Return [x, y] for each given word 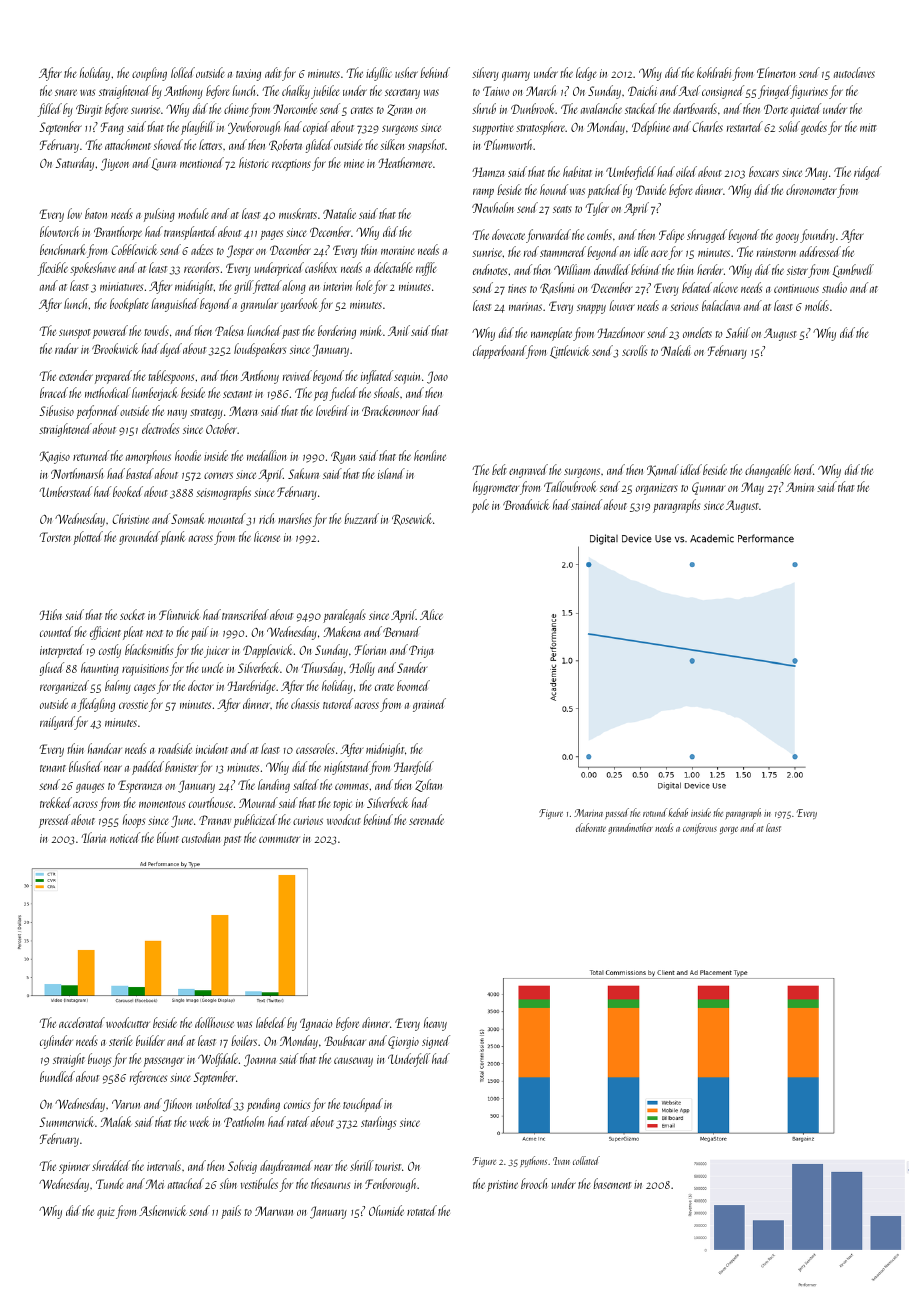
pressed [54, 821]
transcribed [245, 614]
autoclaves [854, 72]
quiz [106, 1213]
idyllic [379, 74]
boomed [413, 685]
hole [364, 285]
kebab [678, 812]
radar [66, 348]
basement [612, 1183]
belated [697, 287]
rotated [422, 1210]
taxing [248, 75]
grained [429, 705]
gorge [729, 830]
